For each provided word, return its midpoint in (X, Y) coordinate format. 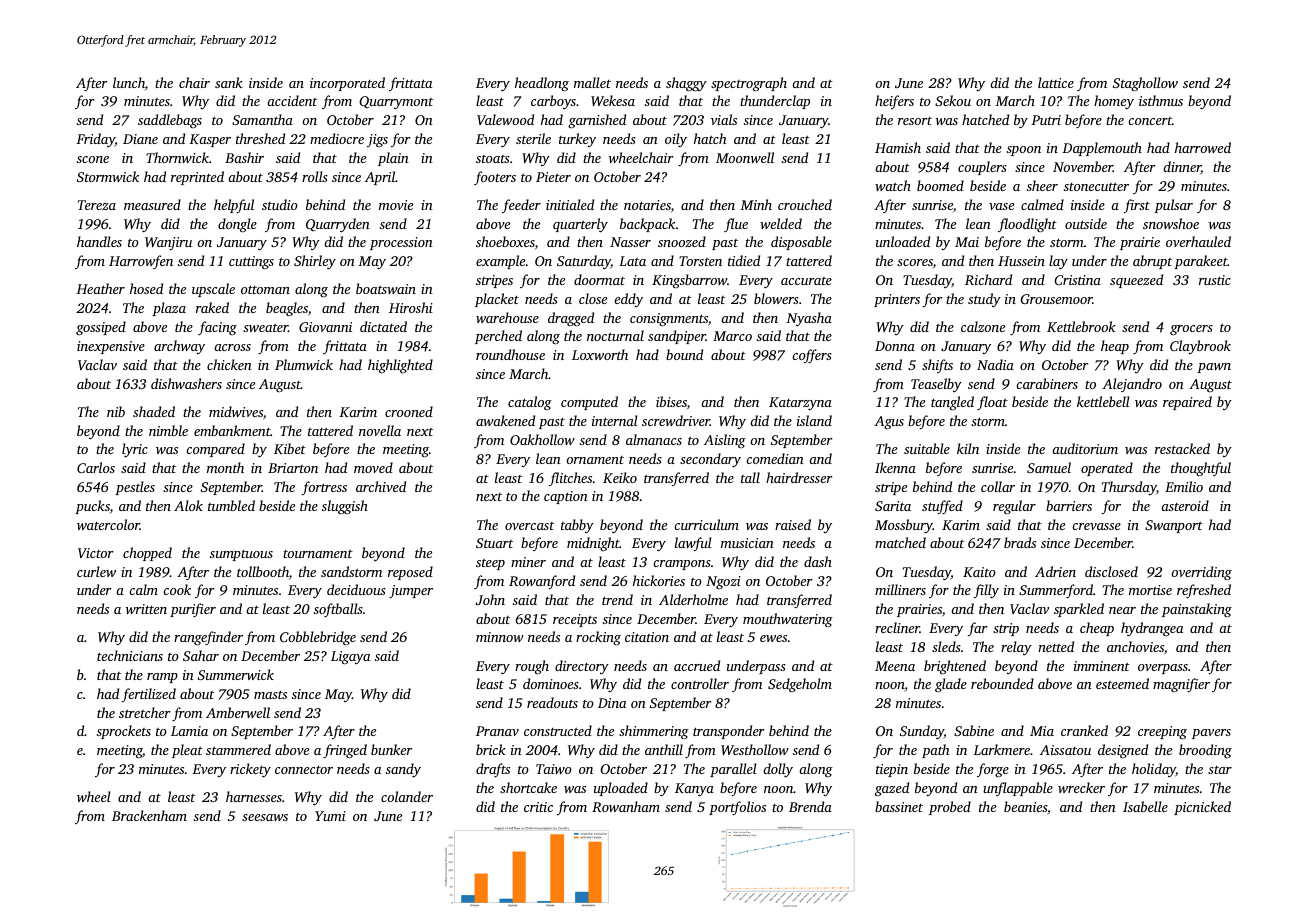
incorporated (347, 84)
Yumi (330, 816)
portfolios (737, 808)
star (1220, 770)
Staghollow (1145, 84)
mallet (592, 82)
